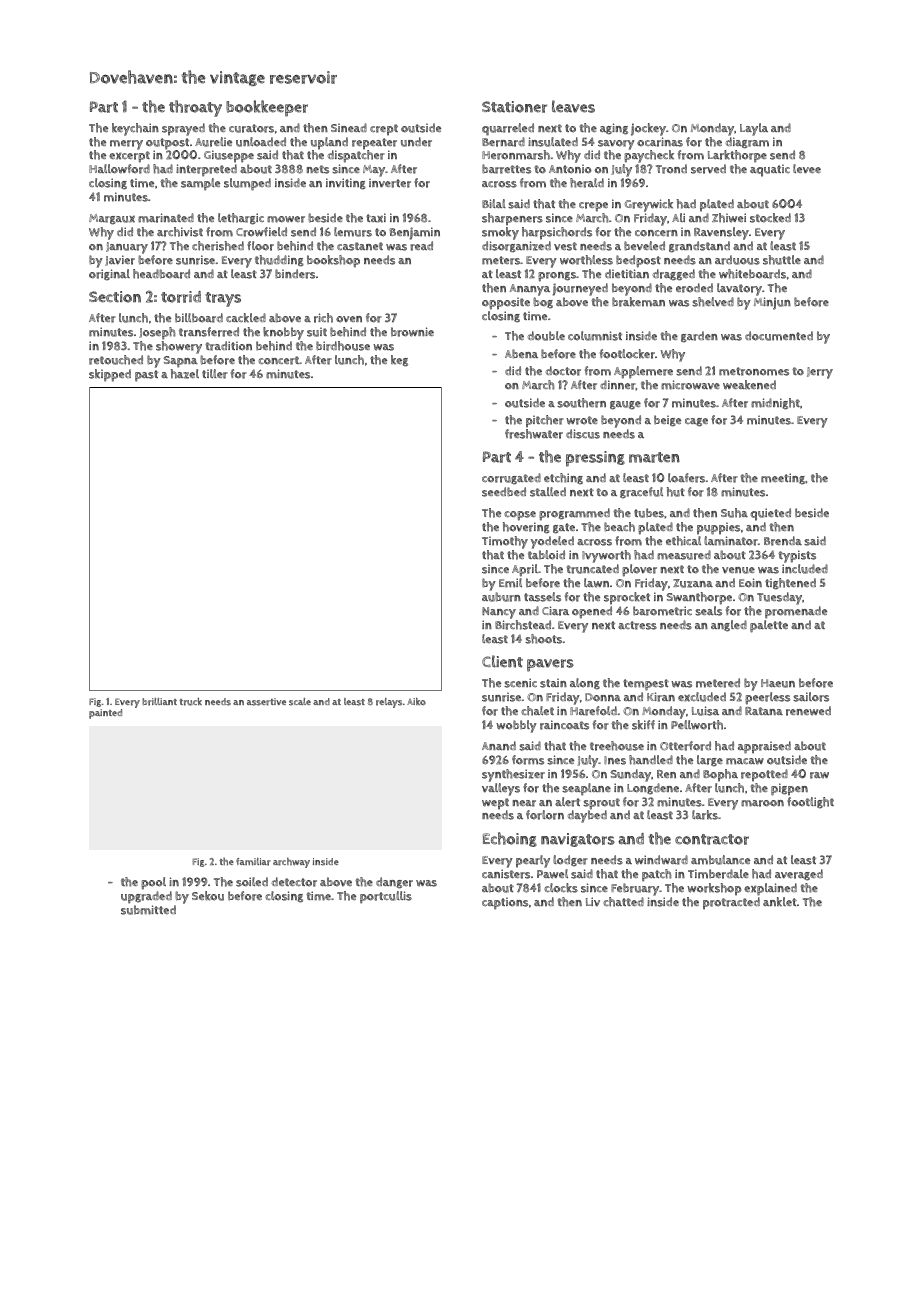 The image size is (924, 1308). What do you see at coordinates (386, 897) in the screenshot?
I see `portcullis` at bounding box center [386, 897].
